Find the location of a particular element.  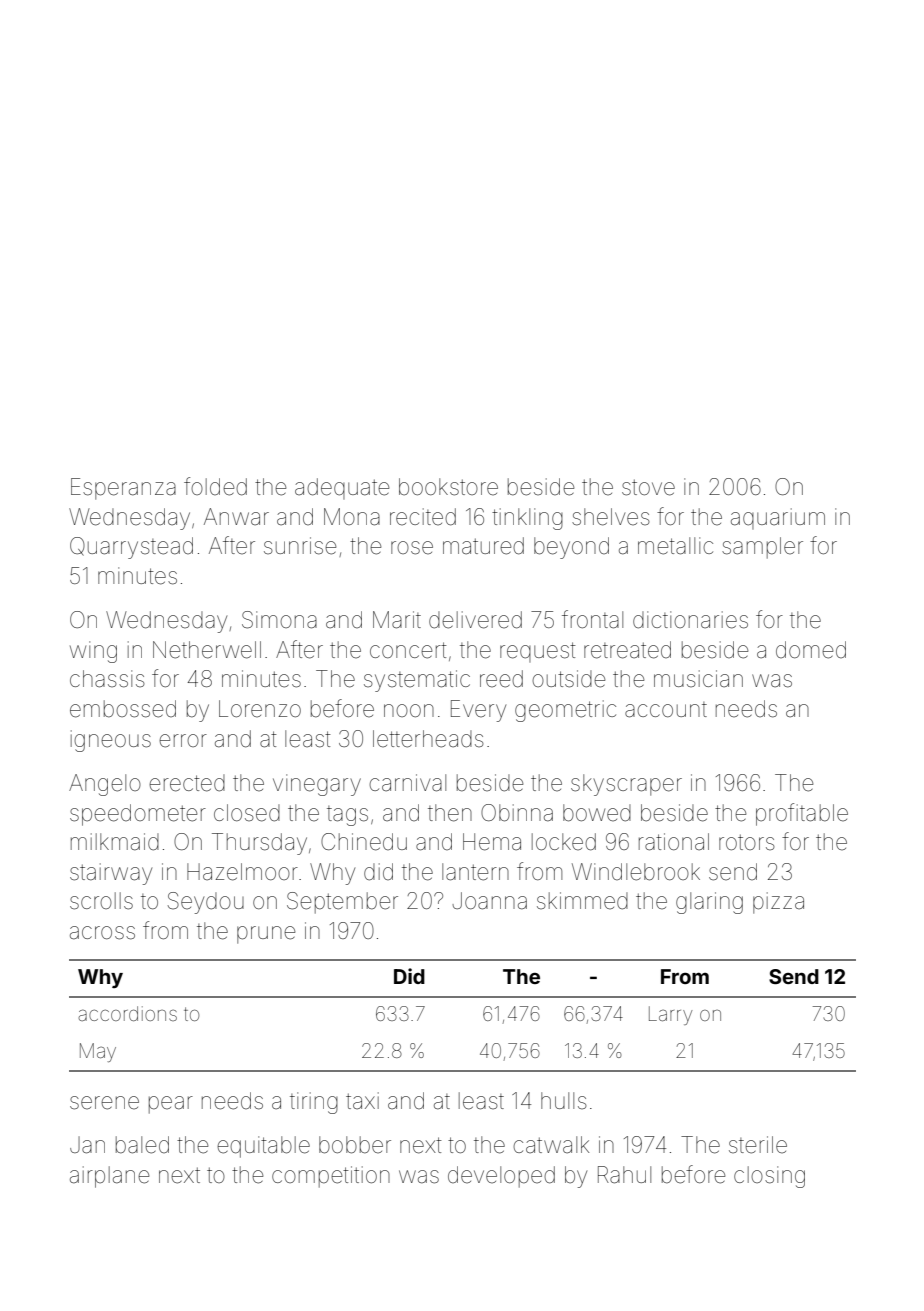

bookstore is located at coordinates (448, 487).
